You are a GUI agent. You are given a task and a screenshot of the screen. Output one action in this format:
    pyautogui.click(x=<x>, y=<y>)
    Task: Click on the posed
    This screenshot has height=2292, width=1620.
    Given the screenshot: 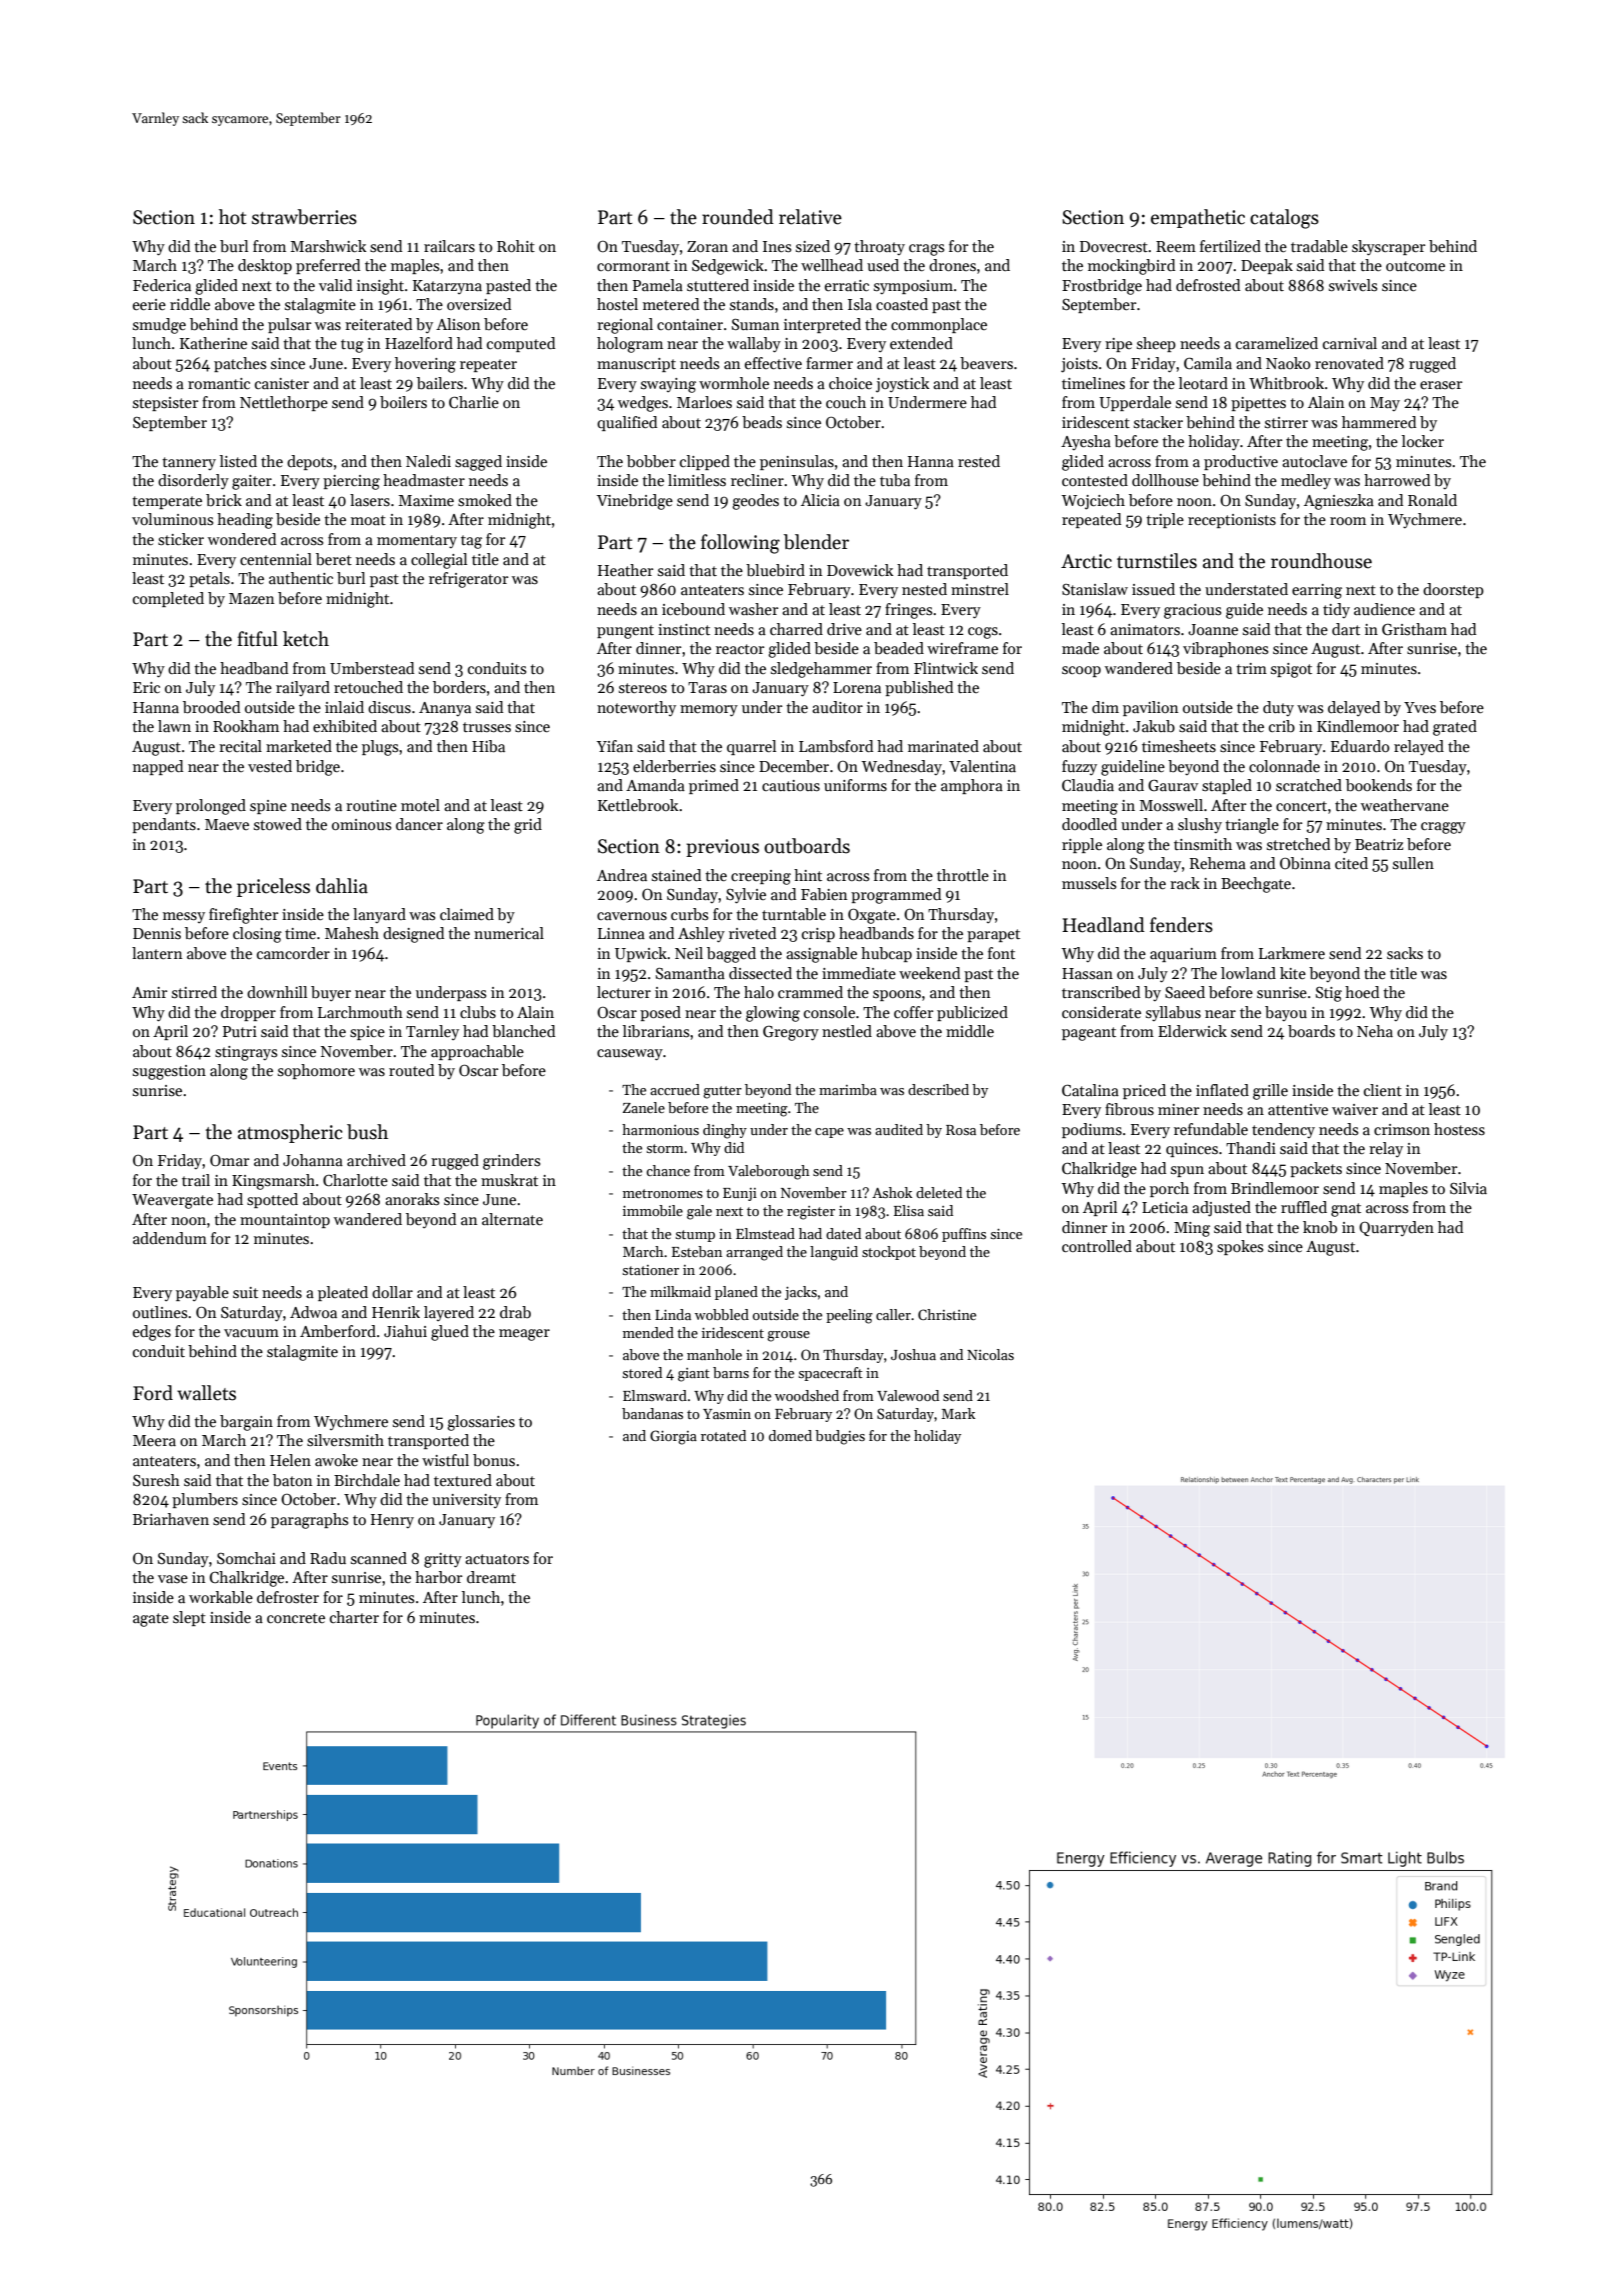 What is the action you would take?
    pyautogui.click(x=660, y=1013)
